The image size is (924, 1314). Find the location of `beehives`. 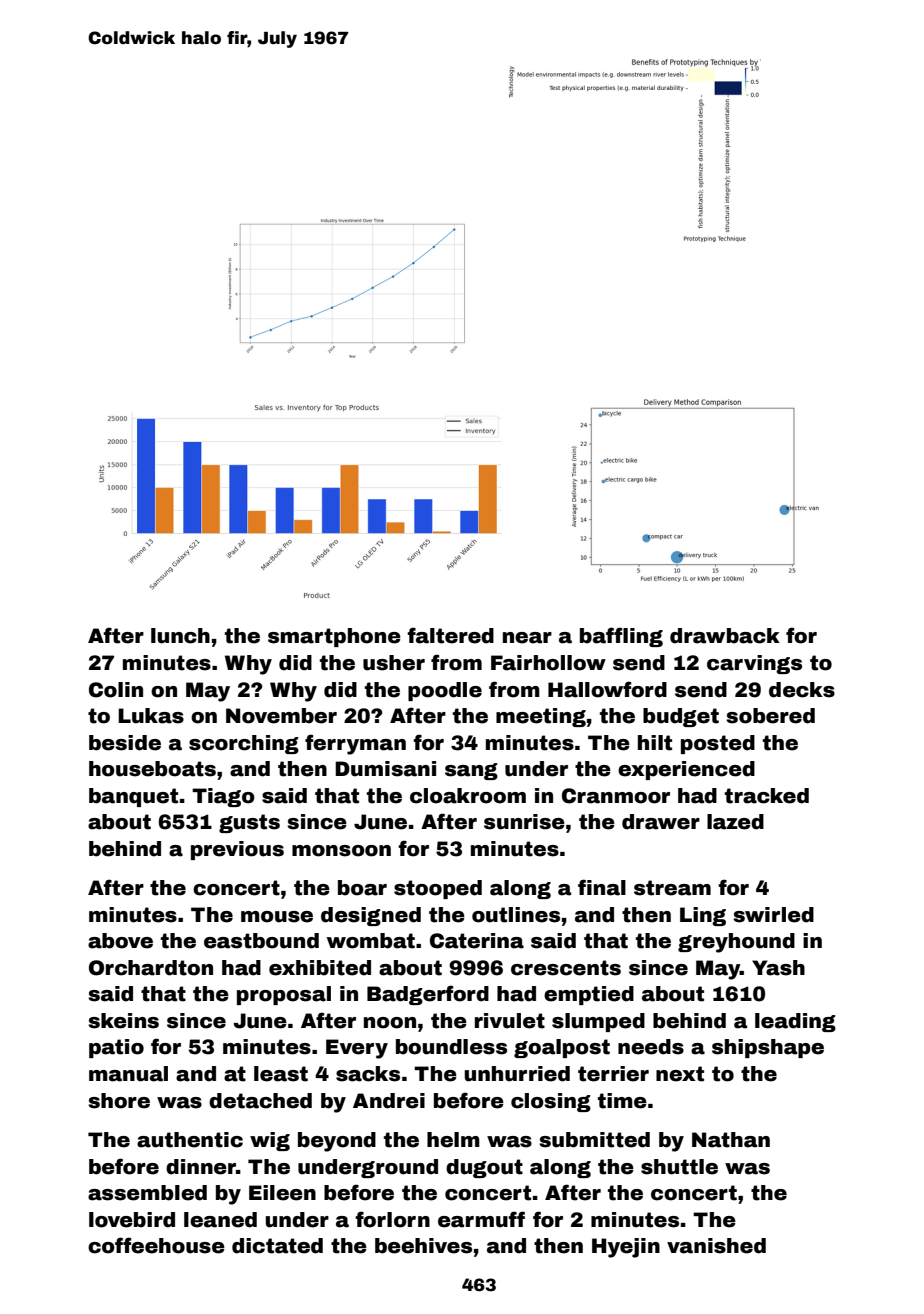

beehives is located at coordinates (423, 1246).
